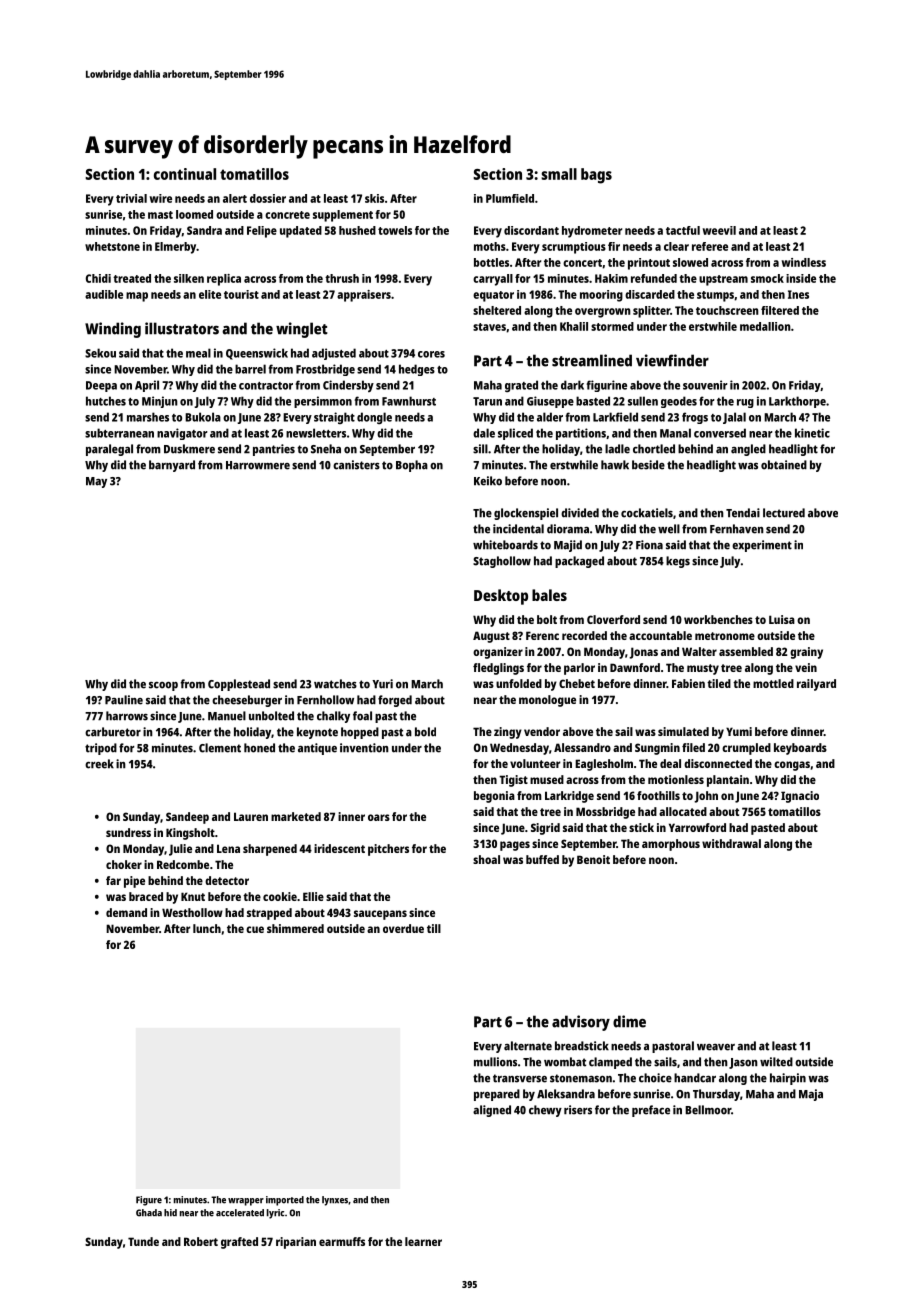 The image size is (924, 1314). Describe the element at coordinates (654, 449) in the image. I see `chortled` at that location.
